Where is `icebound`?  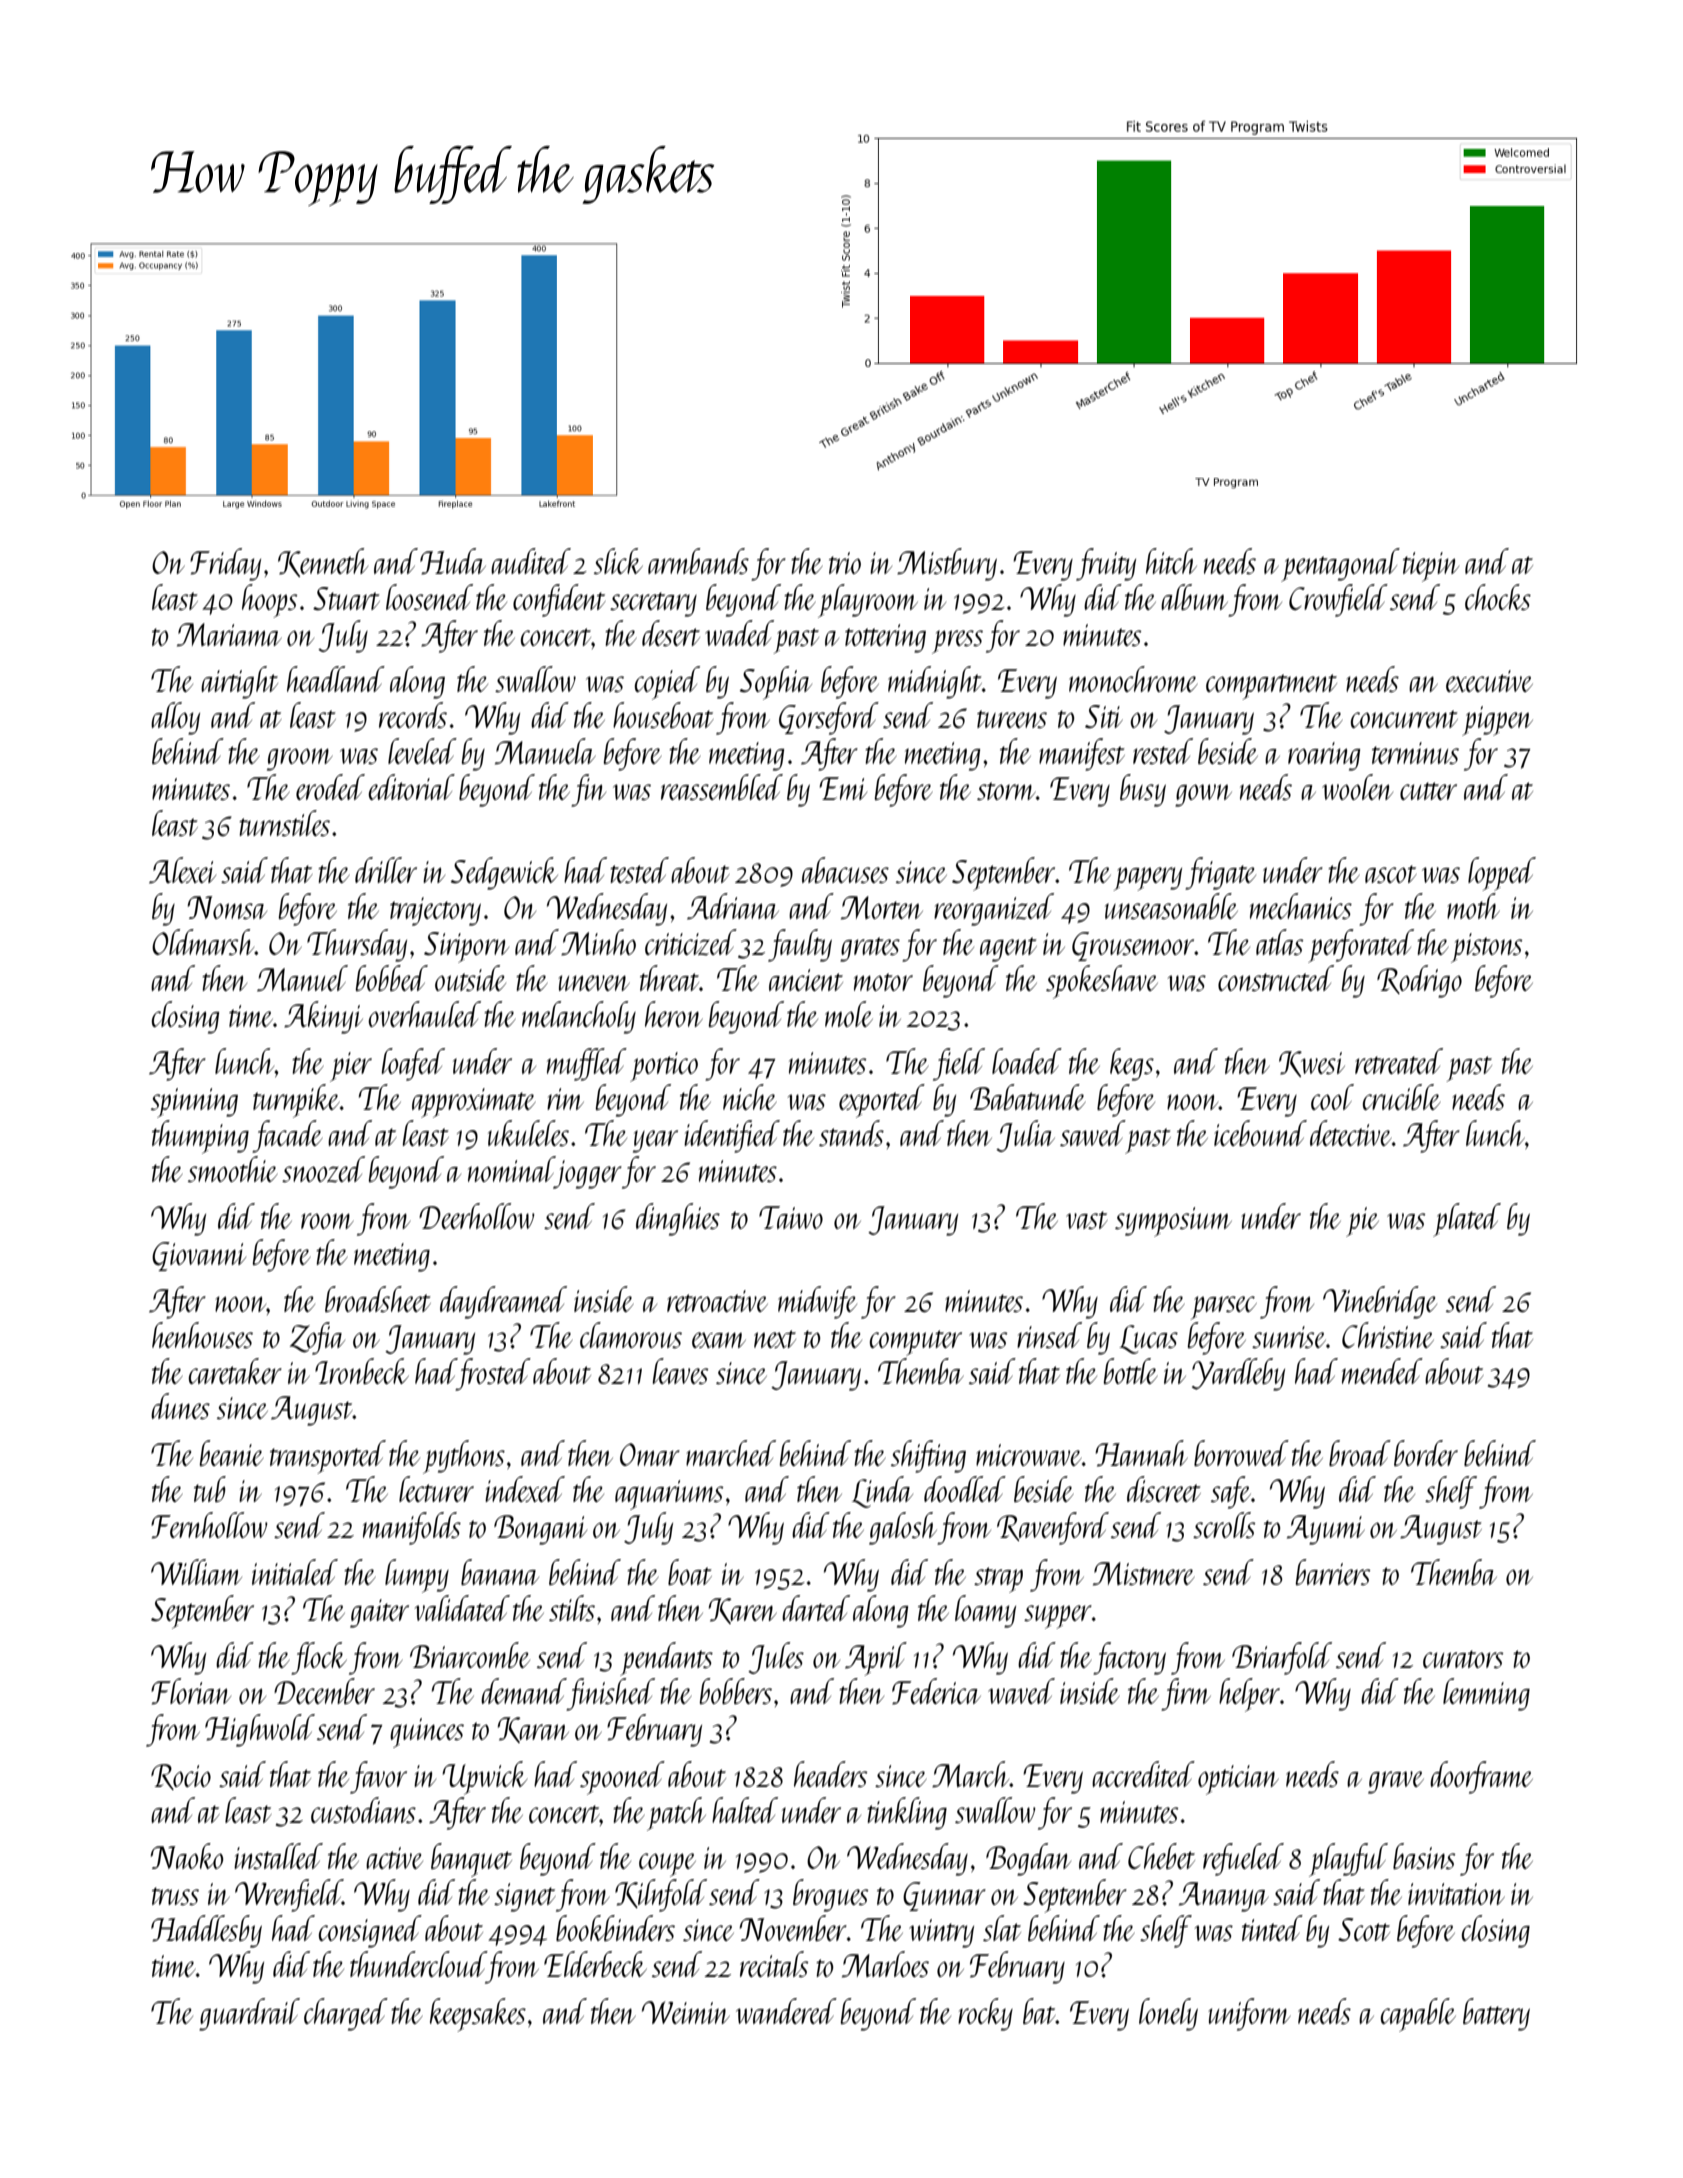
icebound is located at coordinates (1260, 1133).
